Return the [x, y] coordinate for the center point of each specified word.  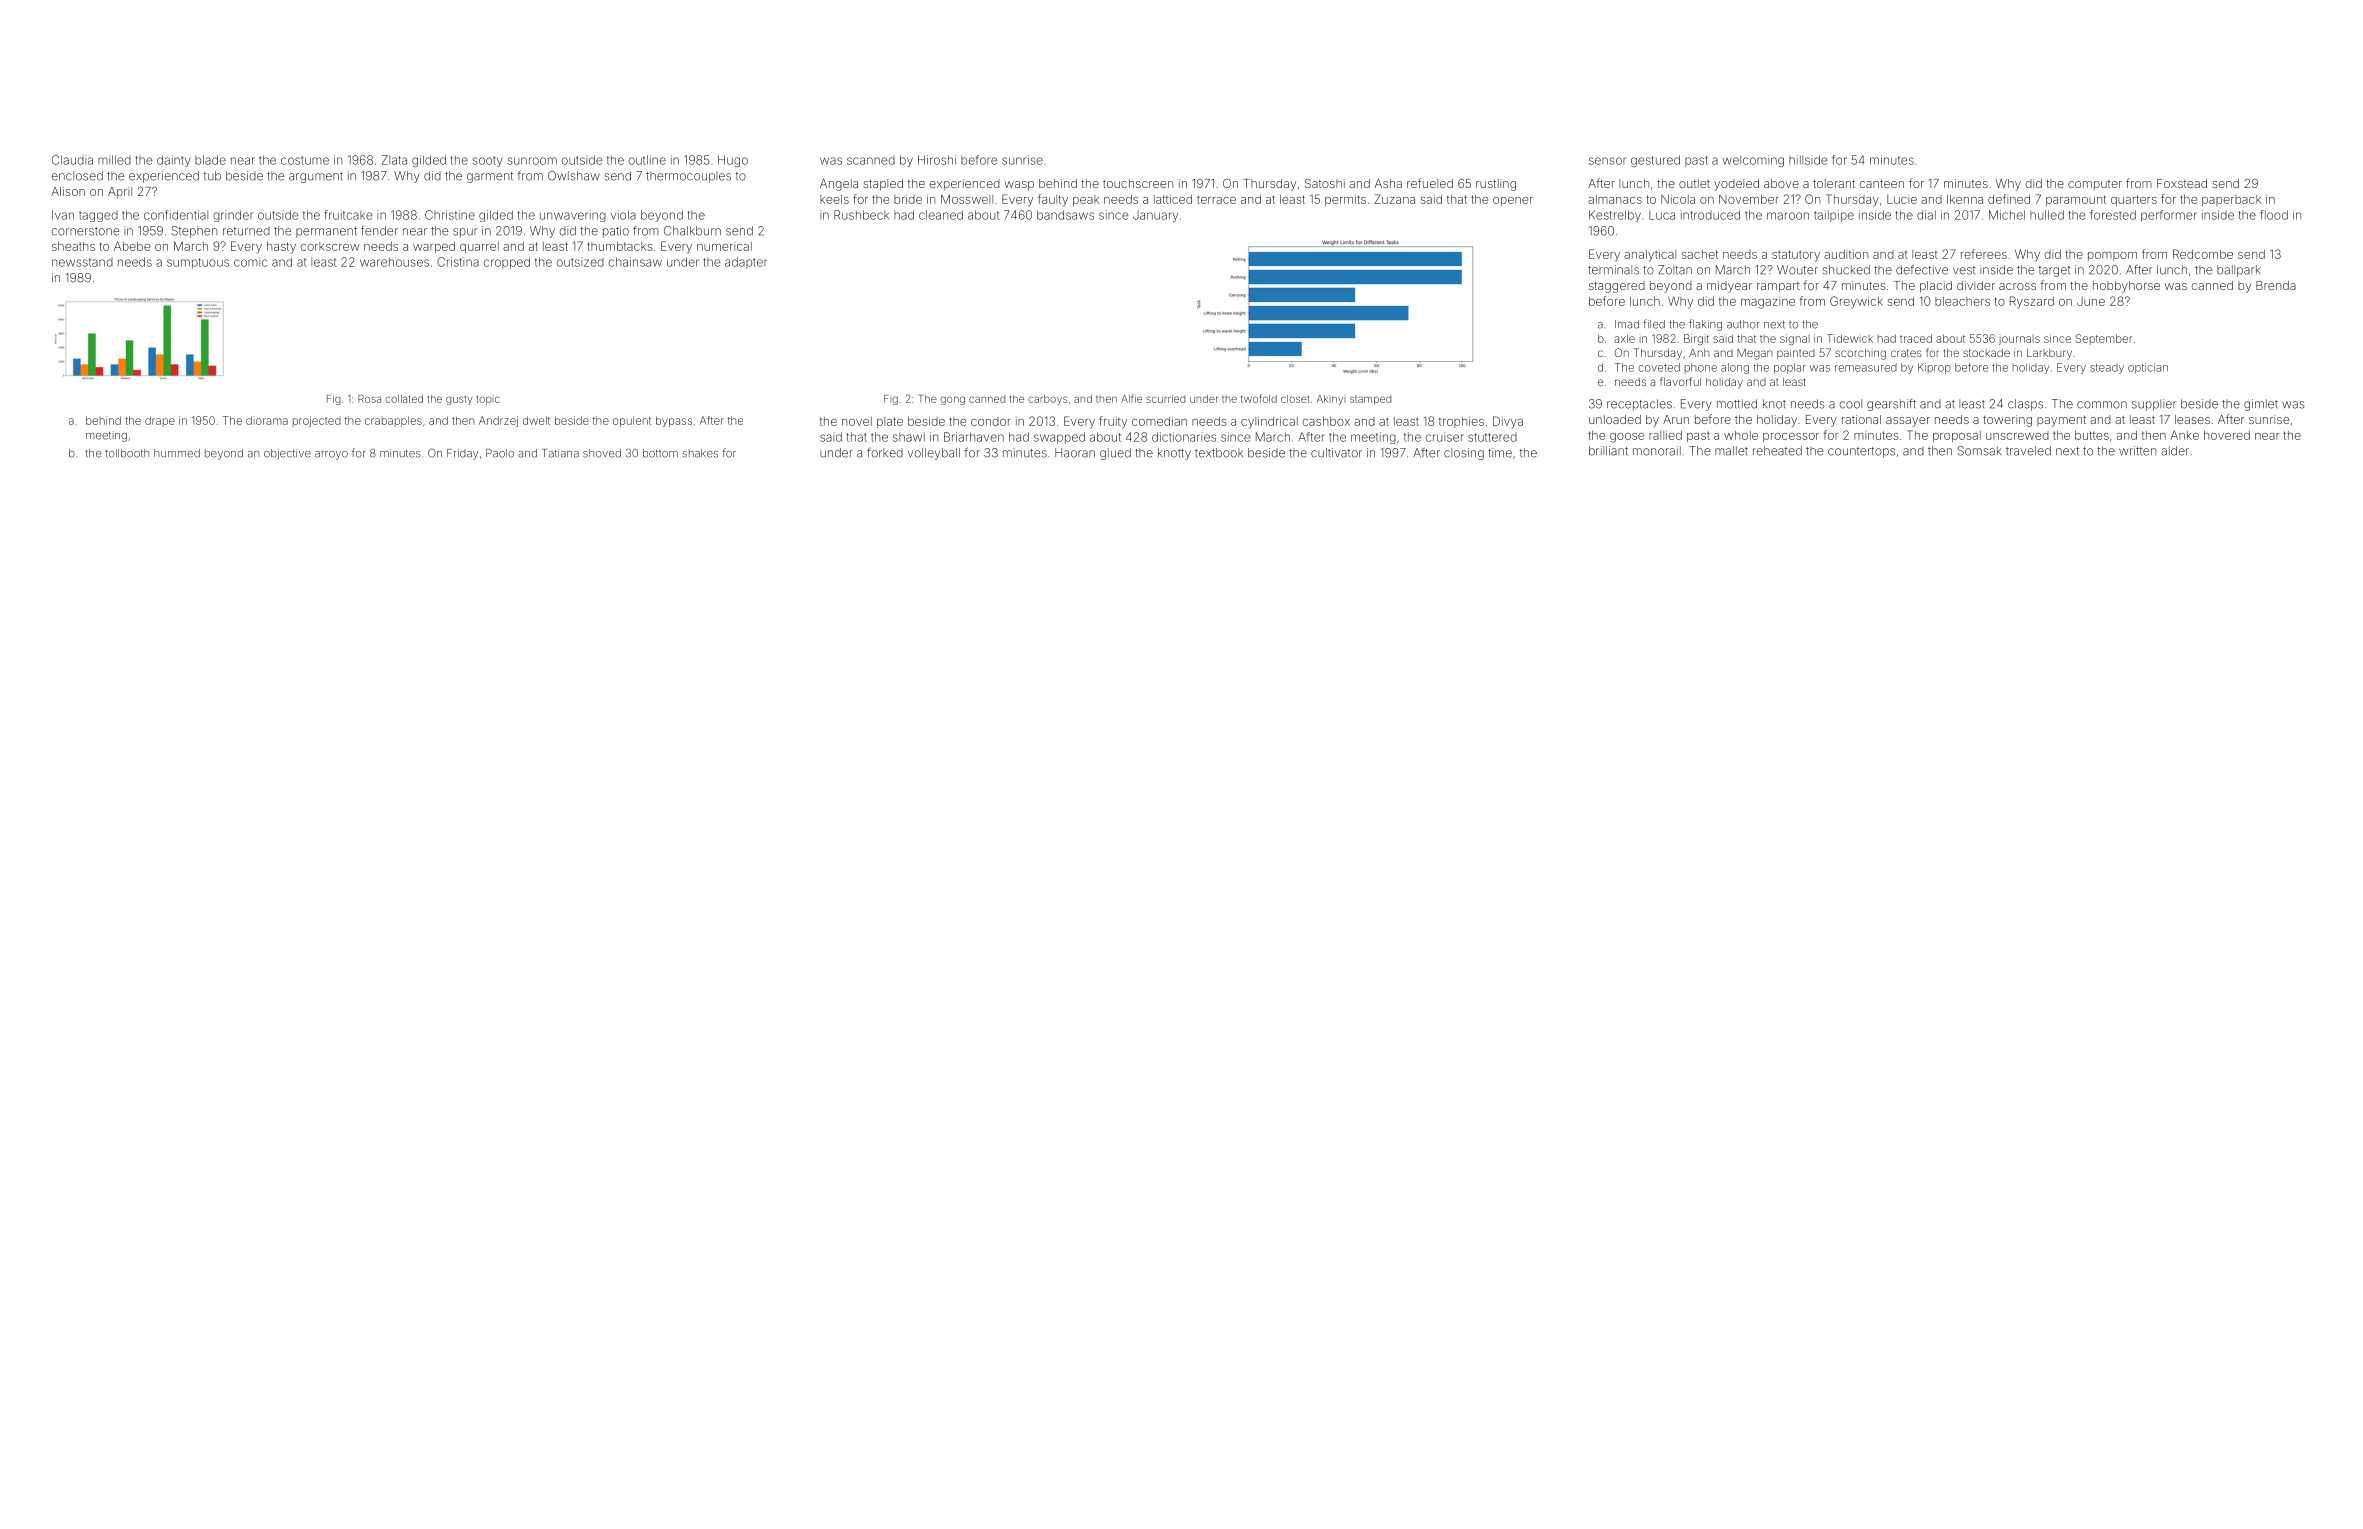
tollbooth [127, 453]
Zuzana [1395, 199]
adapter [746, 263]
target [2055, 271]
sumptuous [198, 263]
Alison [68, 191]
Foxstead [2182, 183]
